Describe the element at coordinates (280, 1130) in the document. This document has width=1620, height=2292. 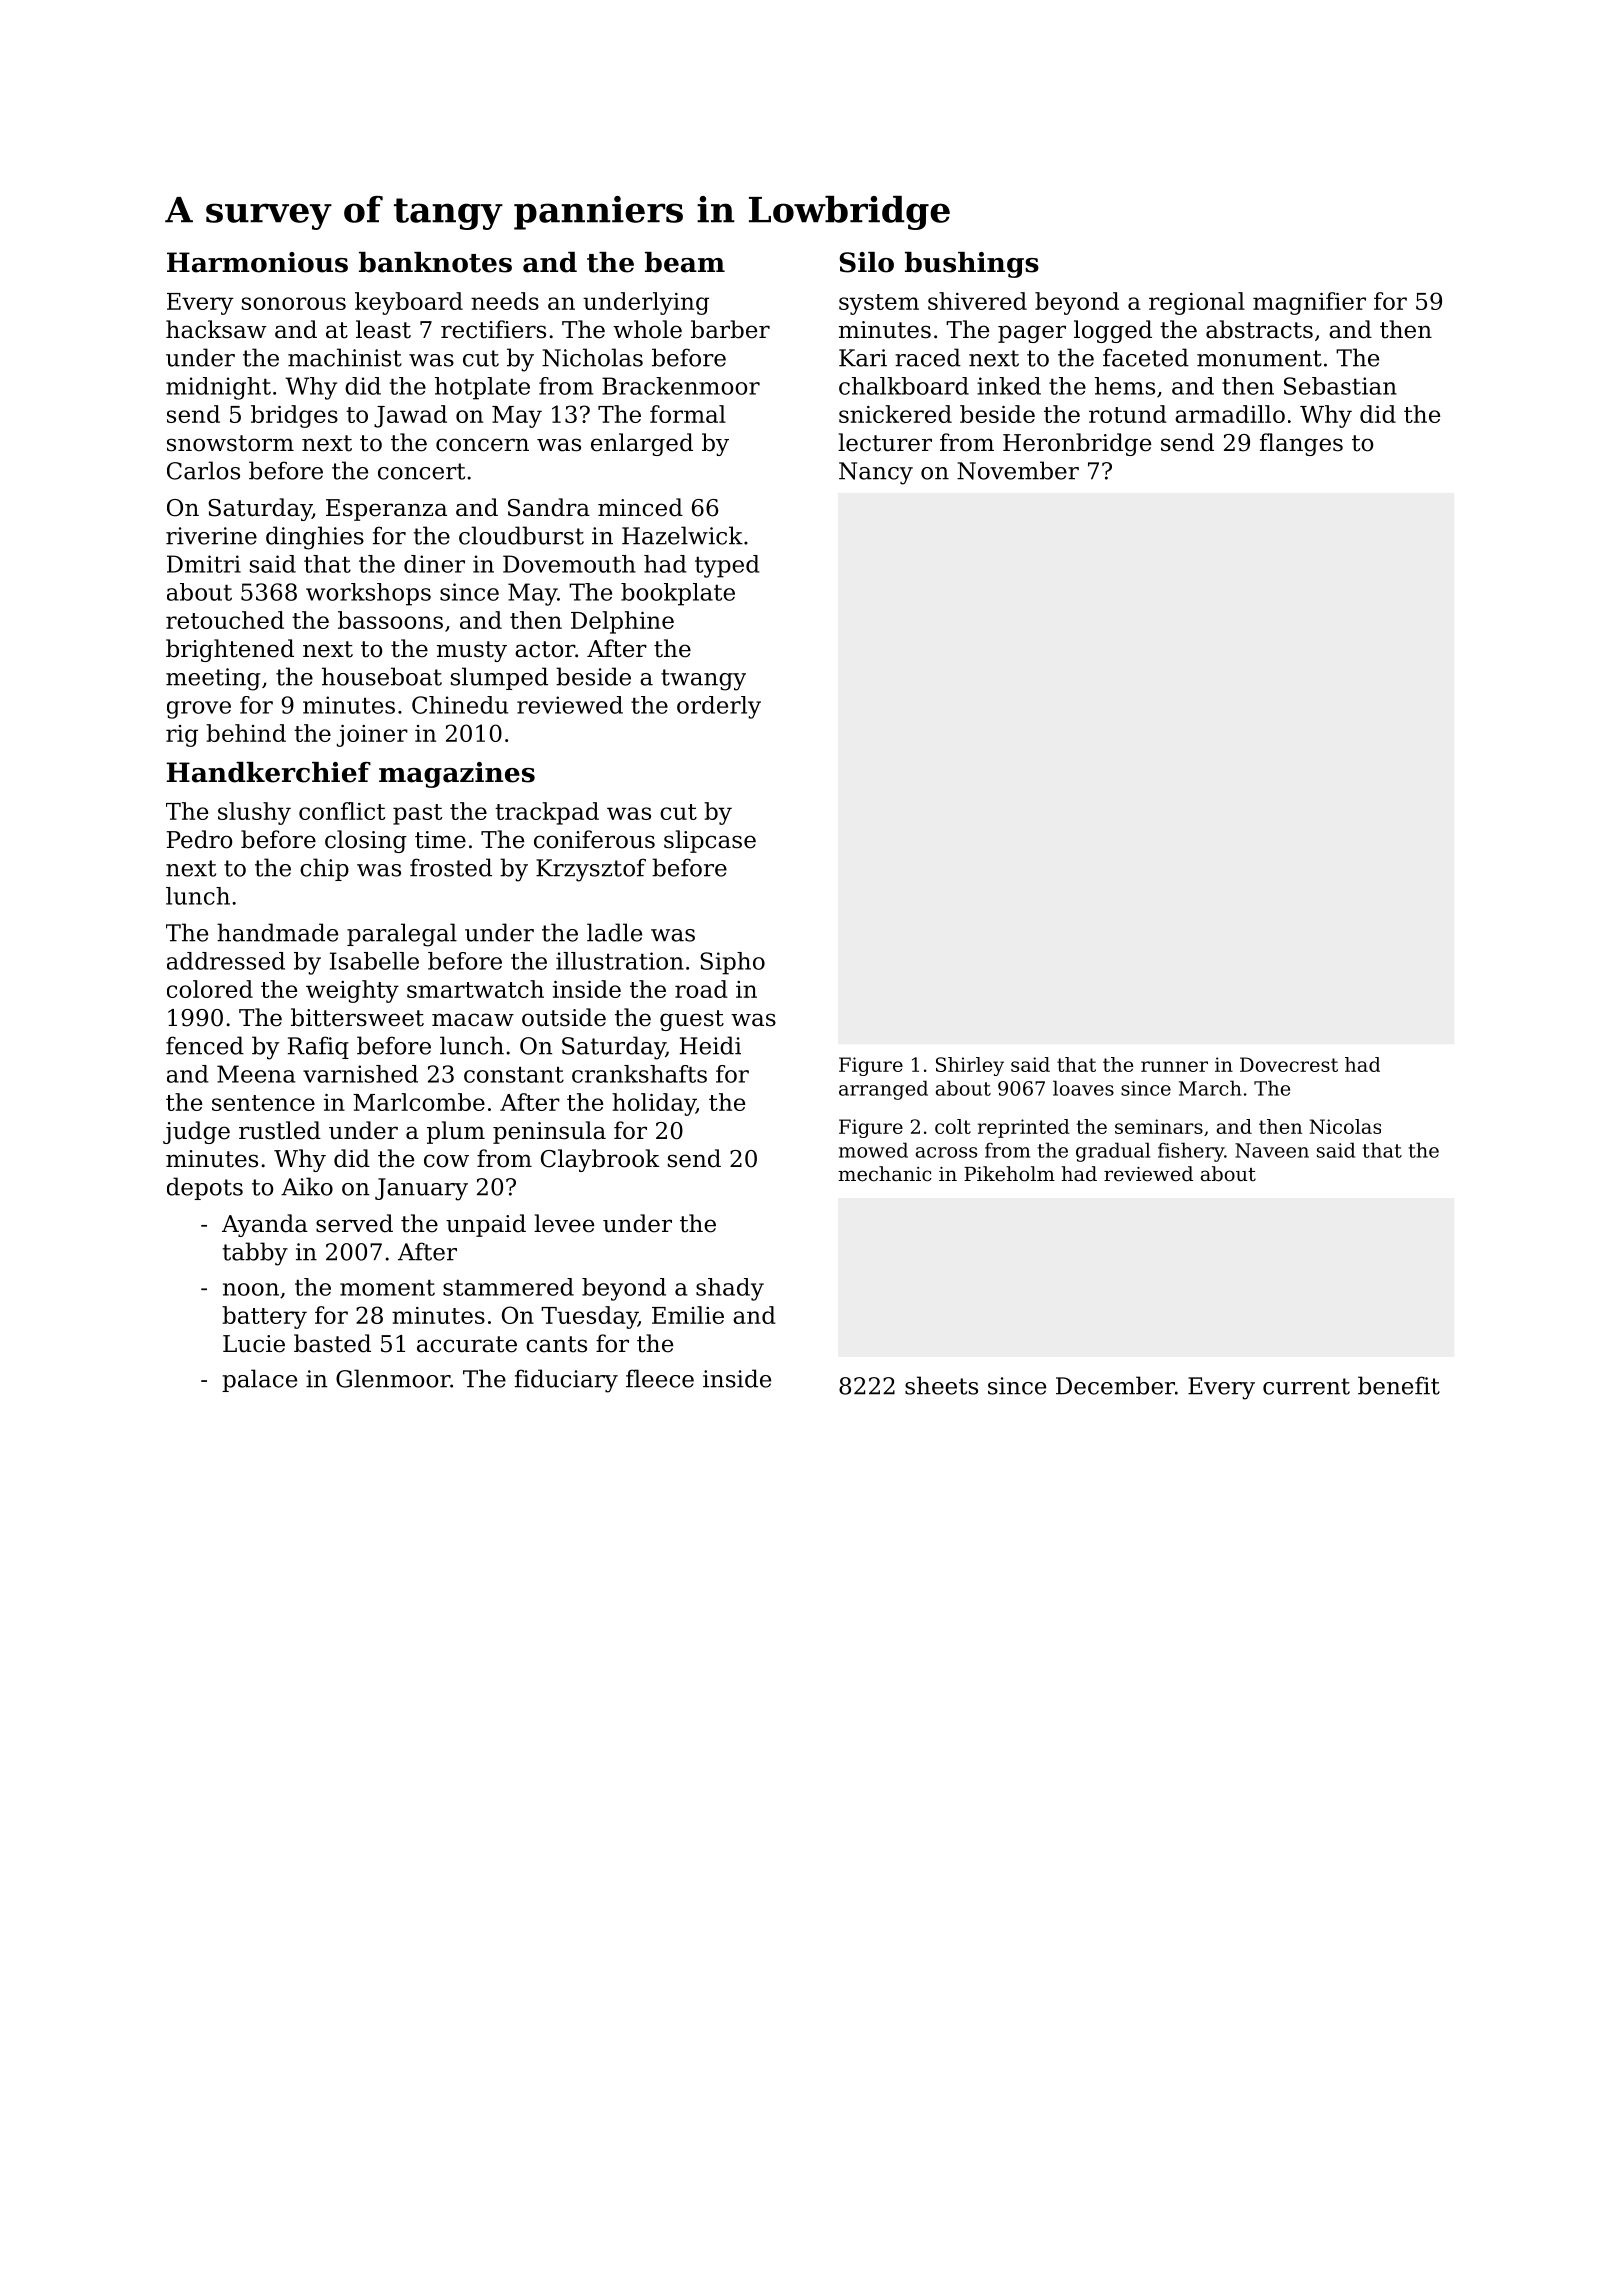
I see `rustled` at that location.
